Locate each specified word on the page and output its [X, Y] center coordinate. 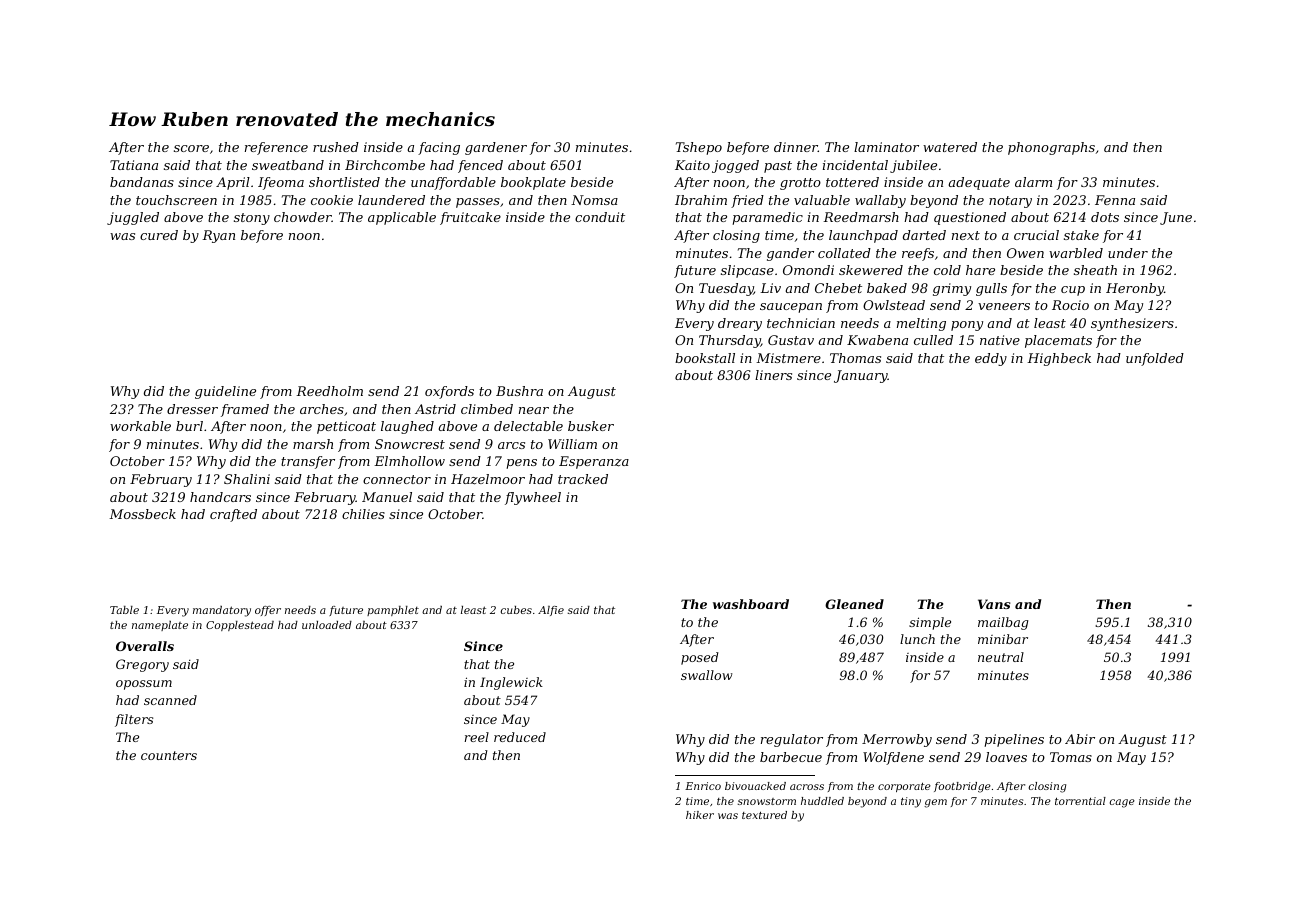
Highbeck [1059, 359]
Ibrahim [701, 200]
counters [169, 755]
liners [773, 375]
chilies [363, 514]
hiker [700, 815]
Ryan [218, 236]
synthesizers [1132, 324]
